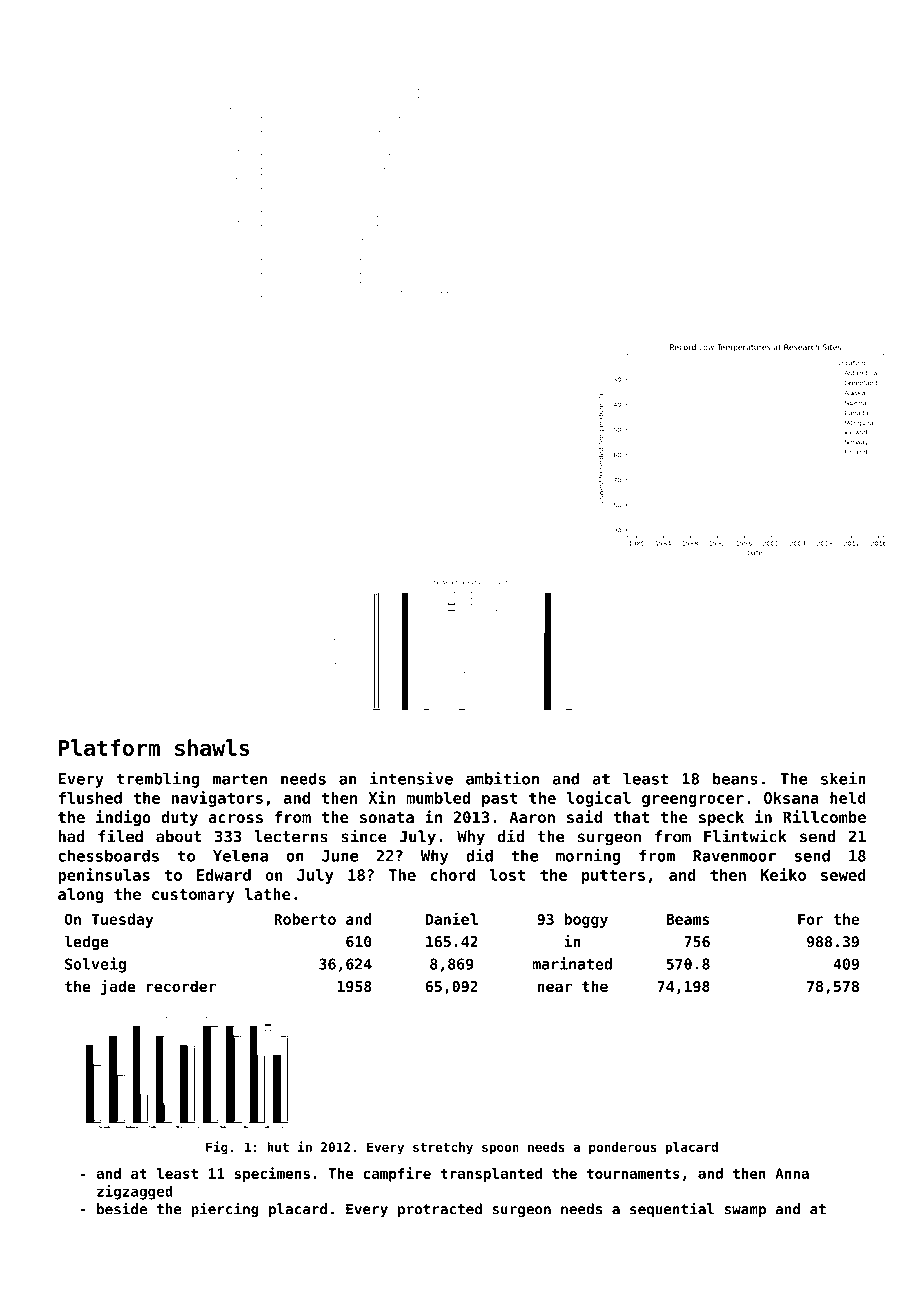  Describe the element at coordinates (158, 780) in the screenshot. I see `trembling` at that location.
